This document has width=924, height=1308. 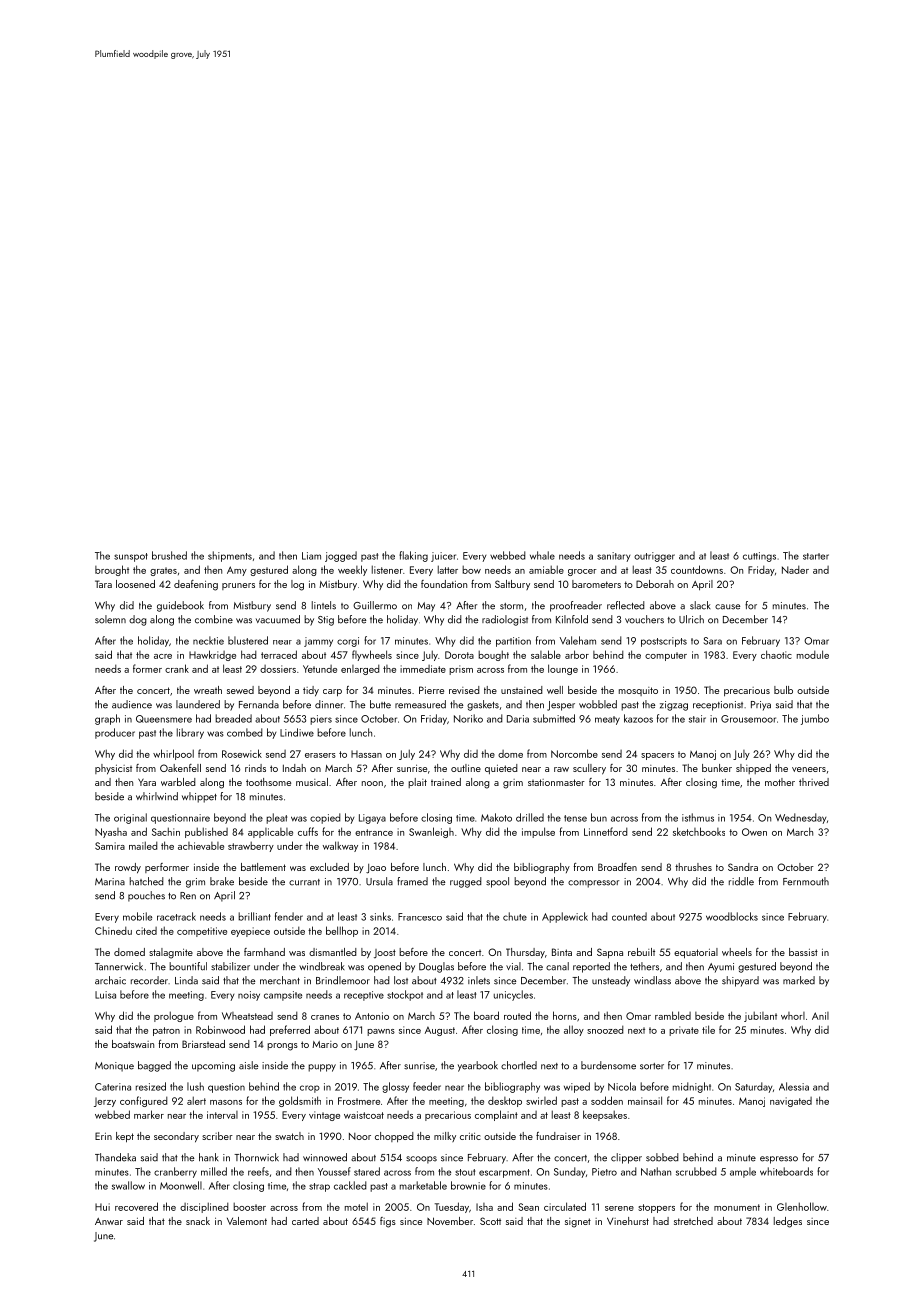 What do you see at coordinates (497, 882) in the document?
I see `spool` at bounding box center [497, 882].
